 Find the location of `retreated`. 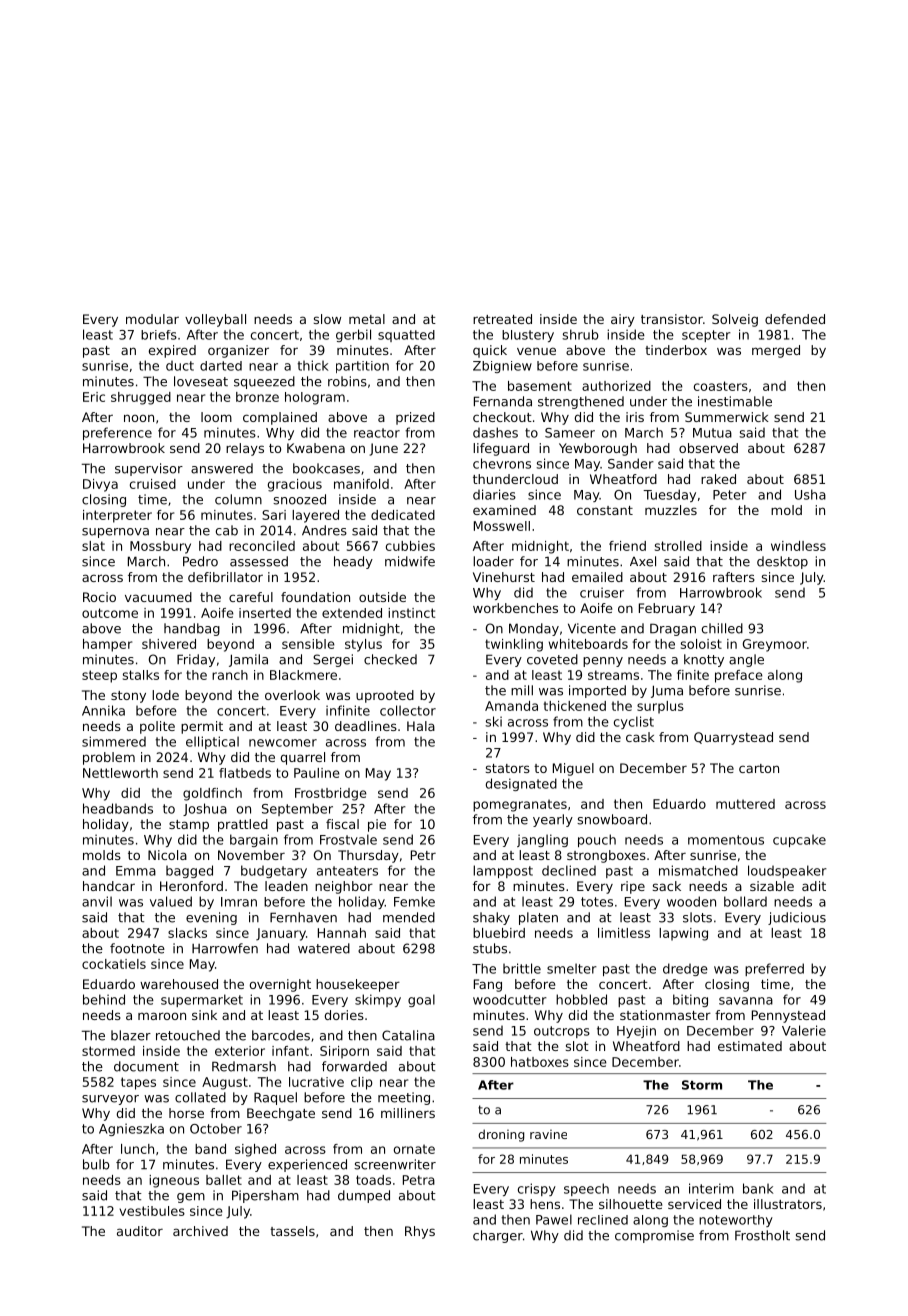

retreated is located at coordinates (502, 319).
